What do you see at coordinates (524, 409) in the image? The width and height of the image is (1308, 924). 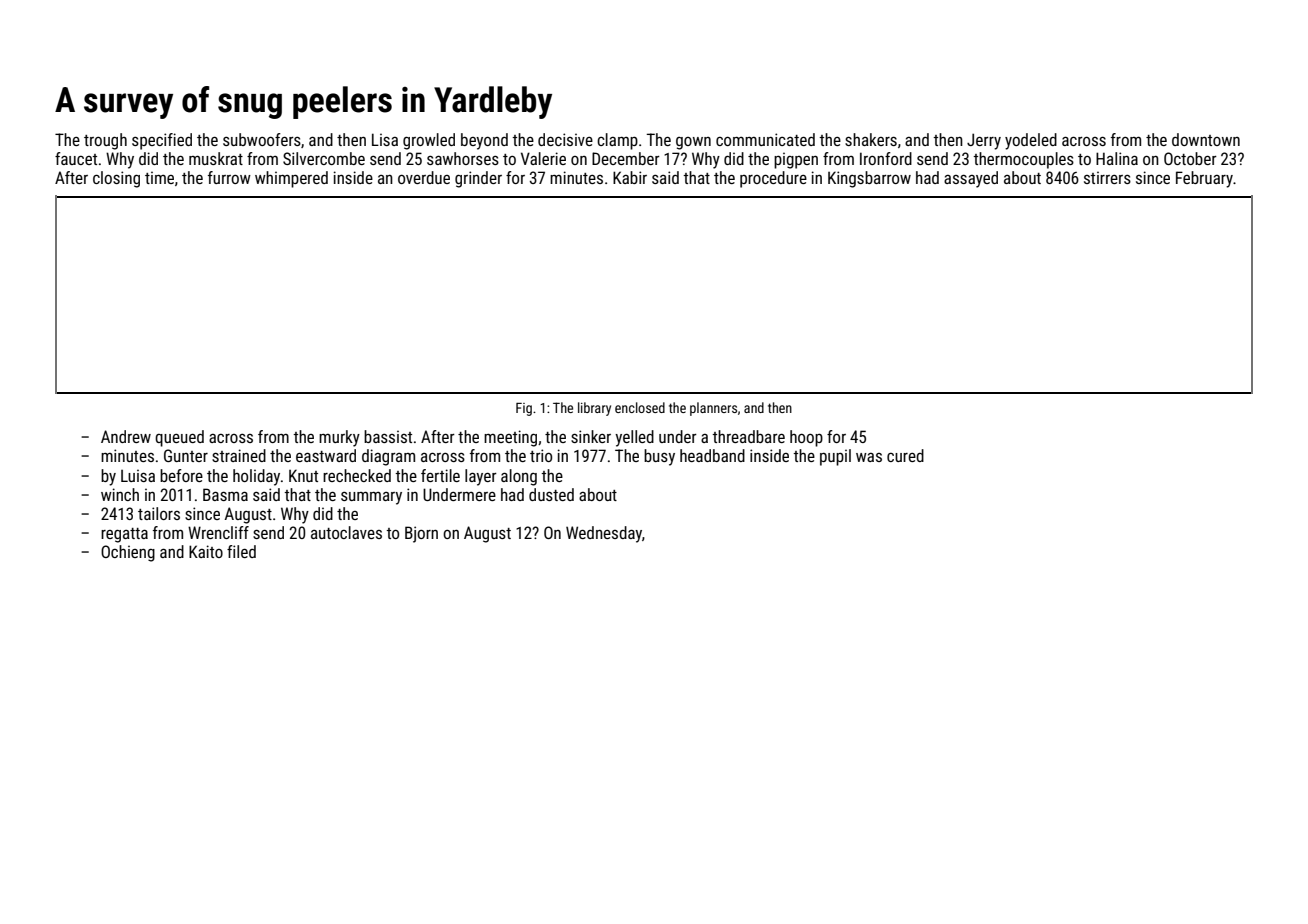 I see `Fig` at bounding box center [524, 409].
